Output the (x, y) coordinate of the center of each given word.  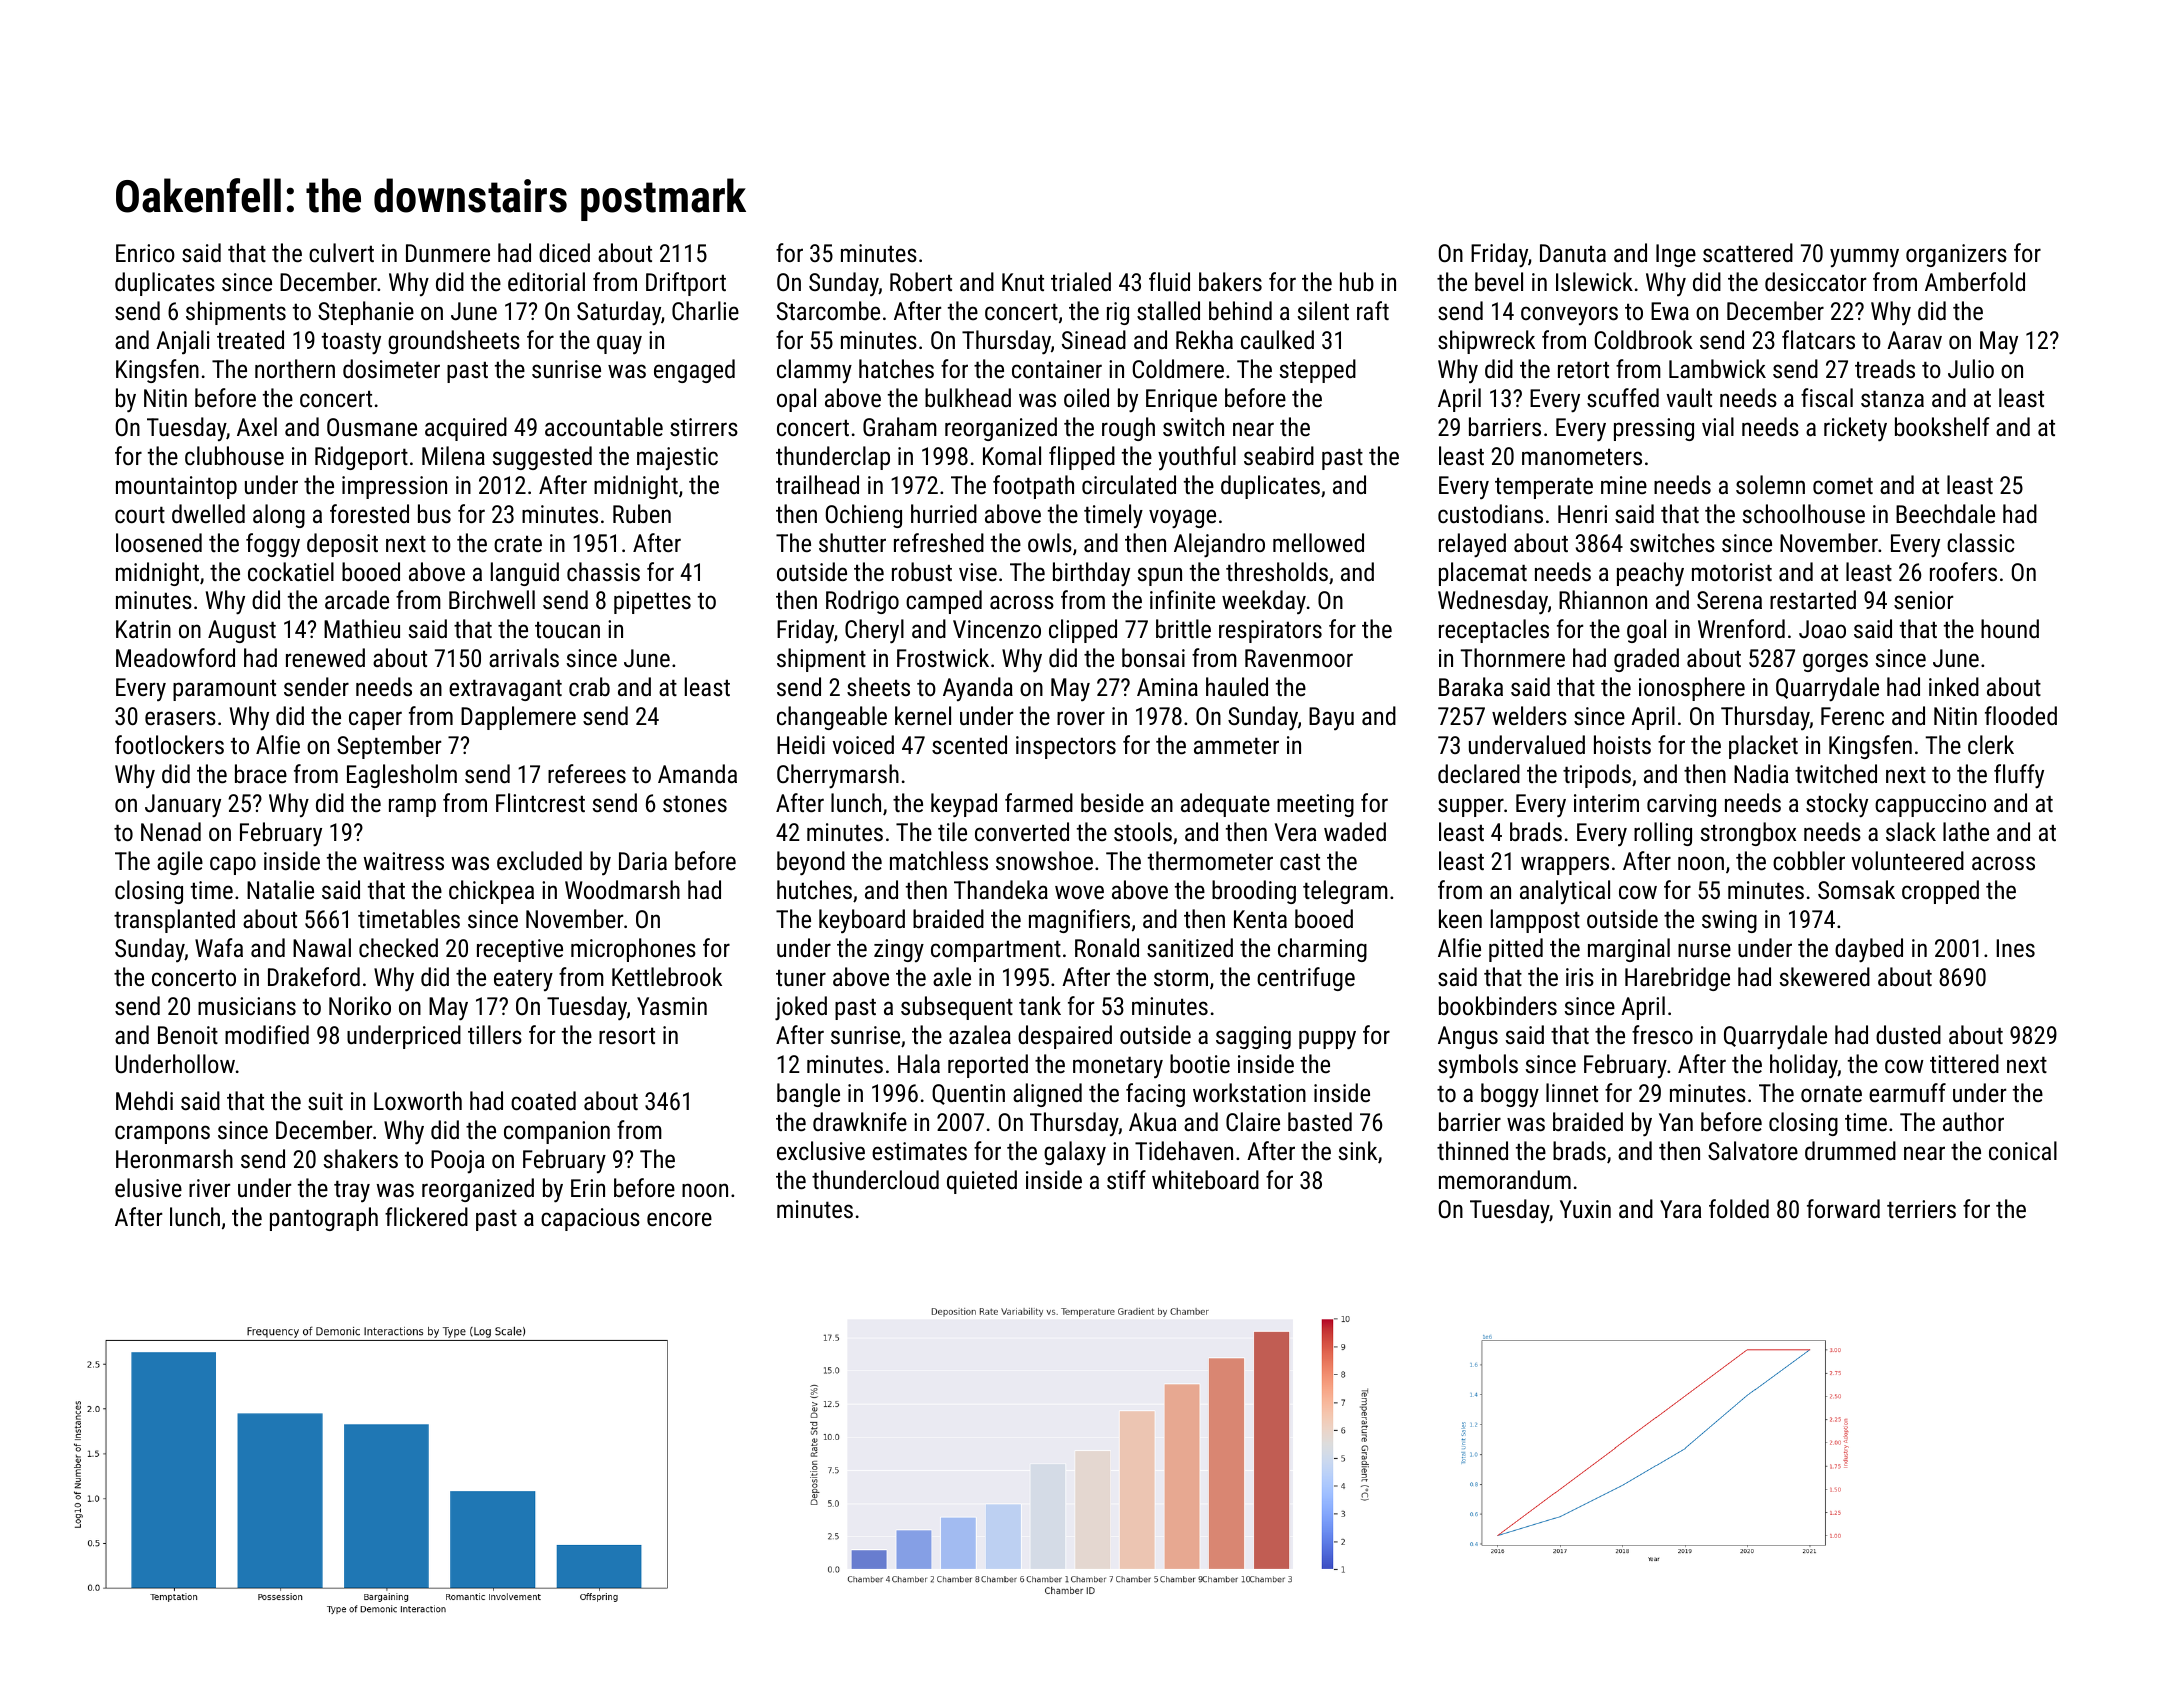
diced (564, 252)
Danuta (1573, 253)
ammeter (1236, 745)
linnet (1572, 1092)
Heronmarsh (174, 1158)
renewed (325, 657)
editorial (546, 281)
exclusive (821, 1150)
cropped (1940, 892)
